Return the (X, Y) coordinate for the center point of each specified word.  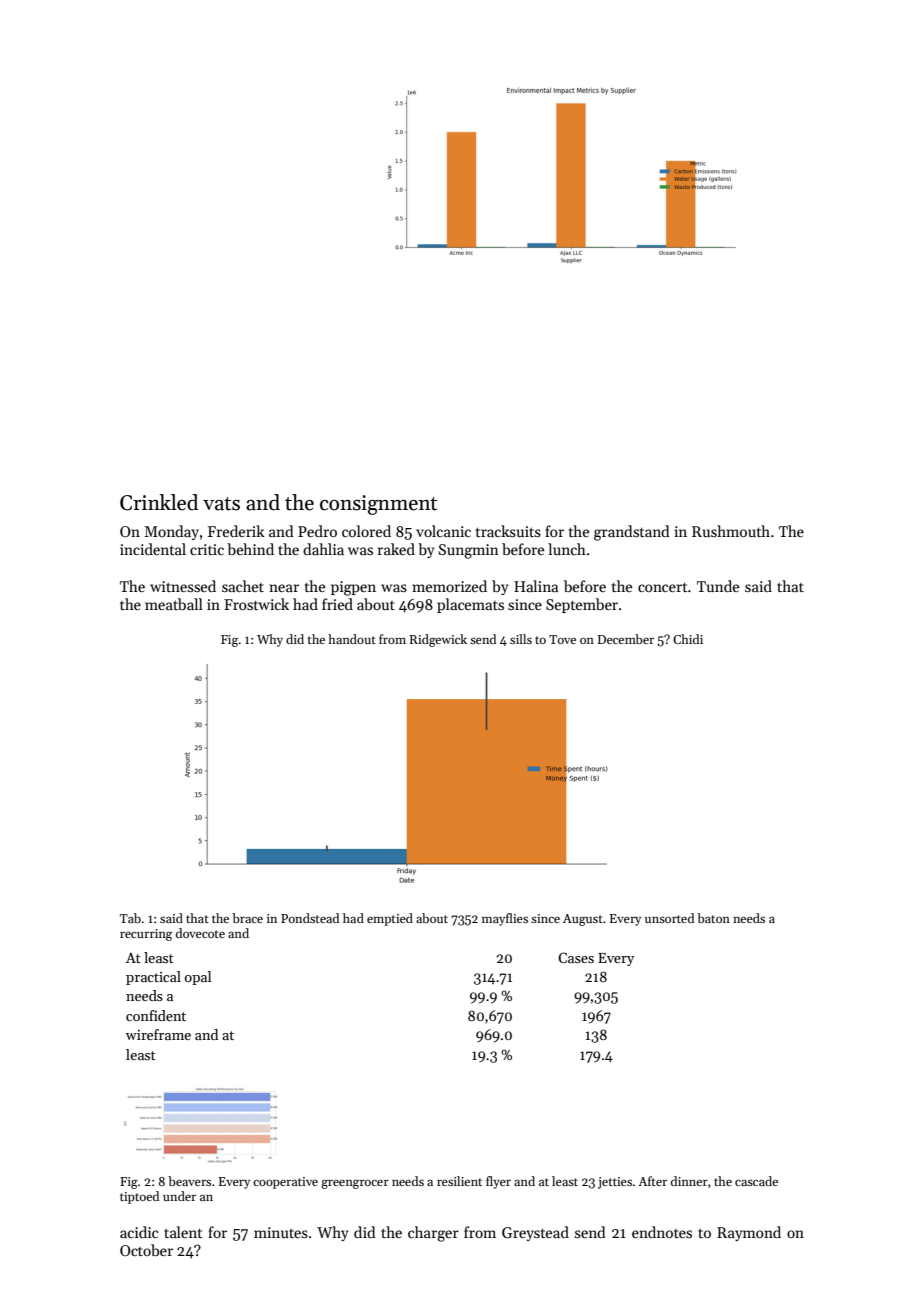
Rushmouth (731, 531)
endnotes (662, 1232)
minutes (281, 1232)
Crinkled (159, 502)
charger (433, 1234)
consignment (378, 505)
